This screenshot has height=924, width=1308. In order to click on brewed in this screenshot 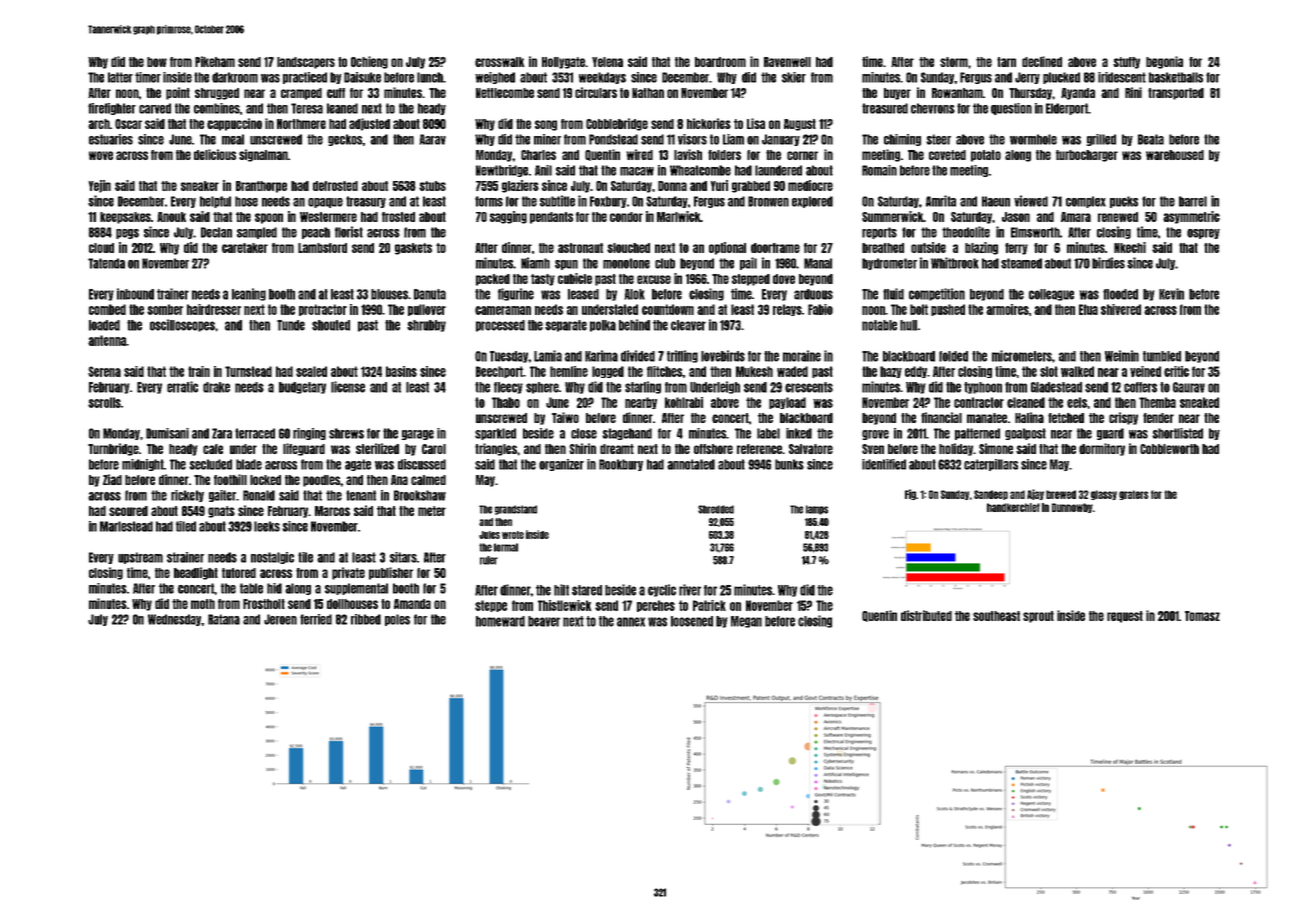, I will do `click(1061, 494)`.
